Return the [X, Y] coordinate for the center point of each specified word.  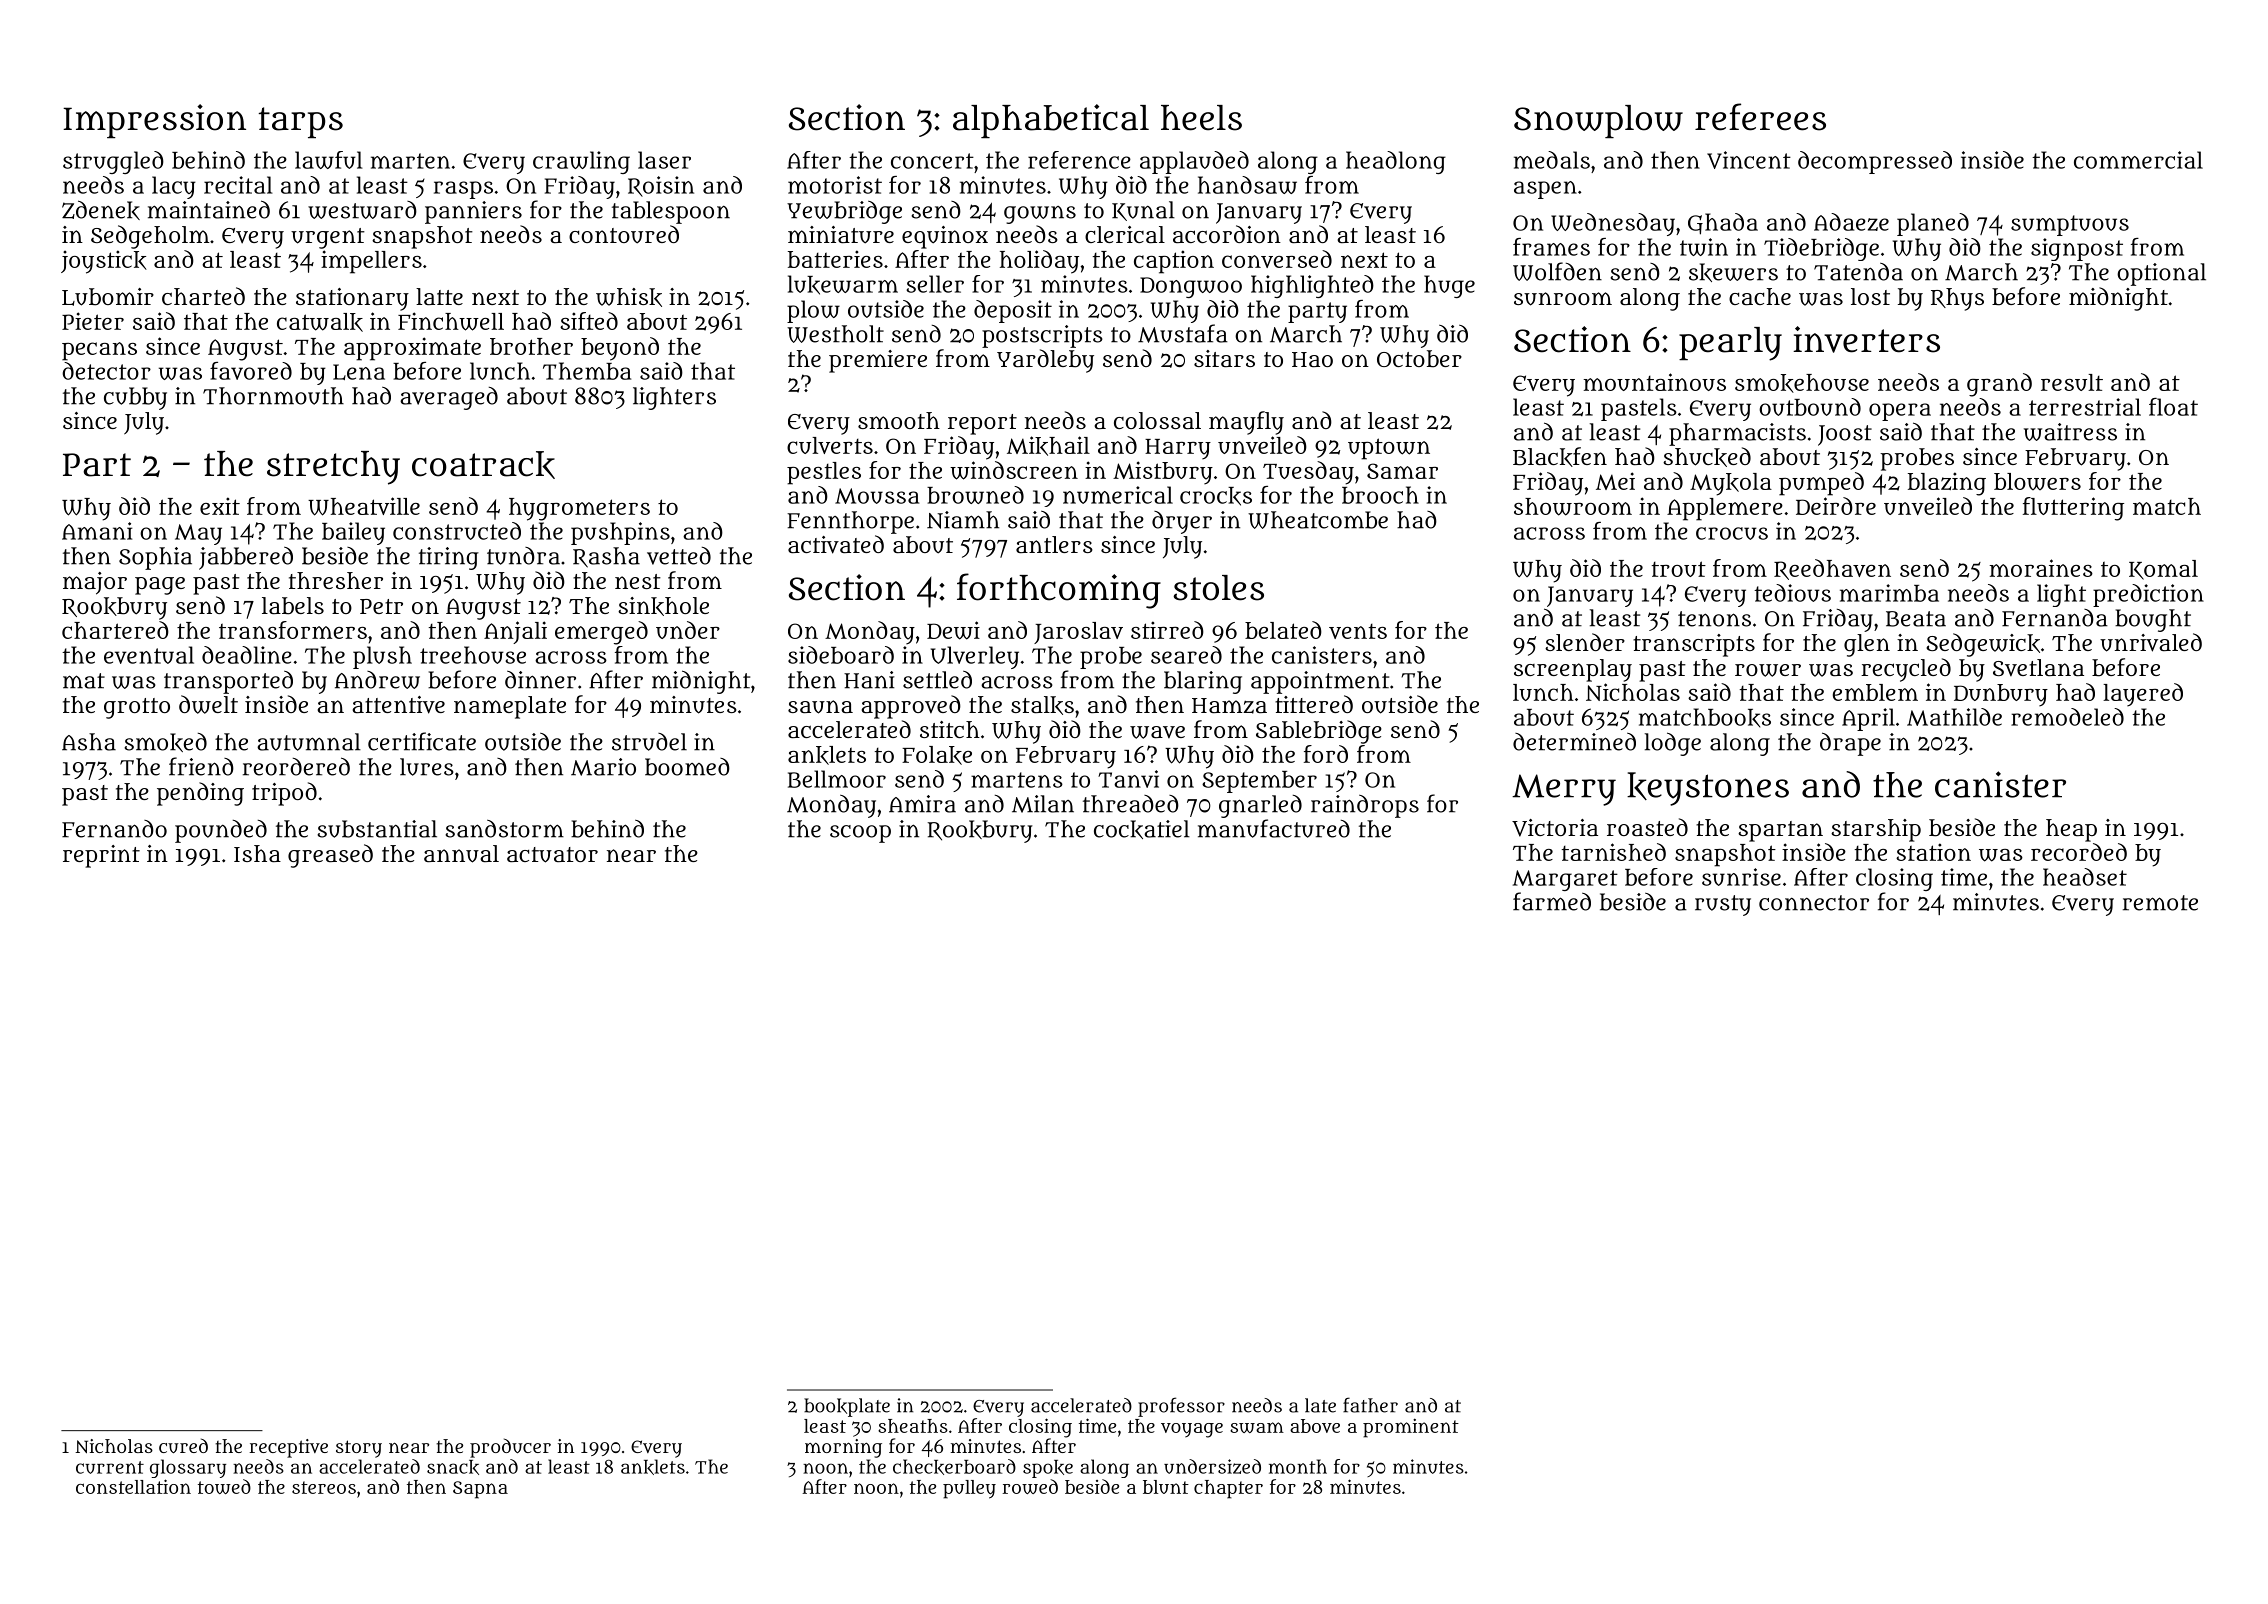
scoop [860, 834]
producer [510, 1448]
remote [2160, 903]
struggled [113, 162]
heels [1201, 118]
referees [1760, 117]
